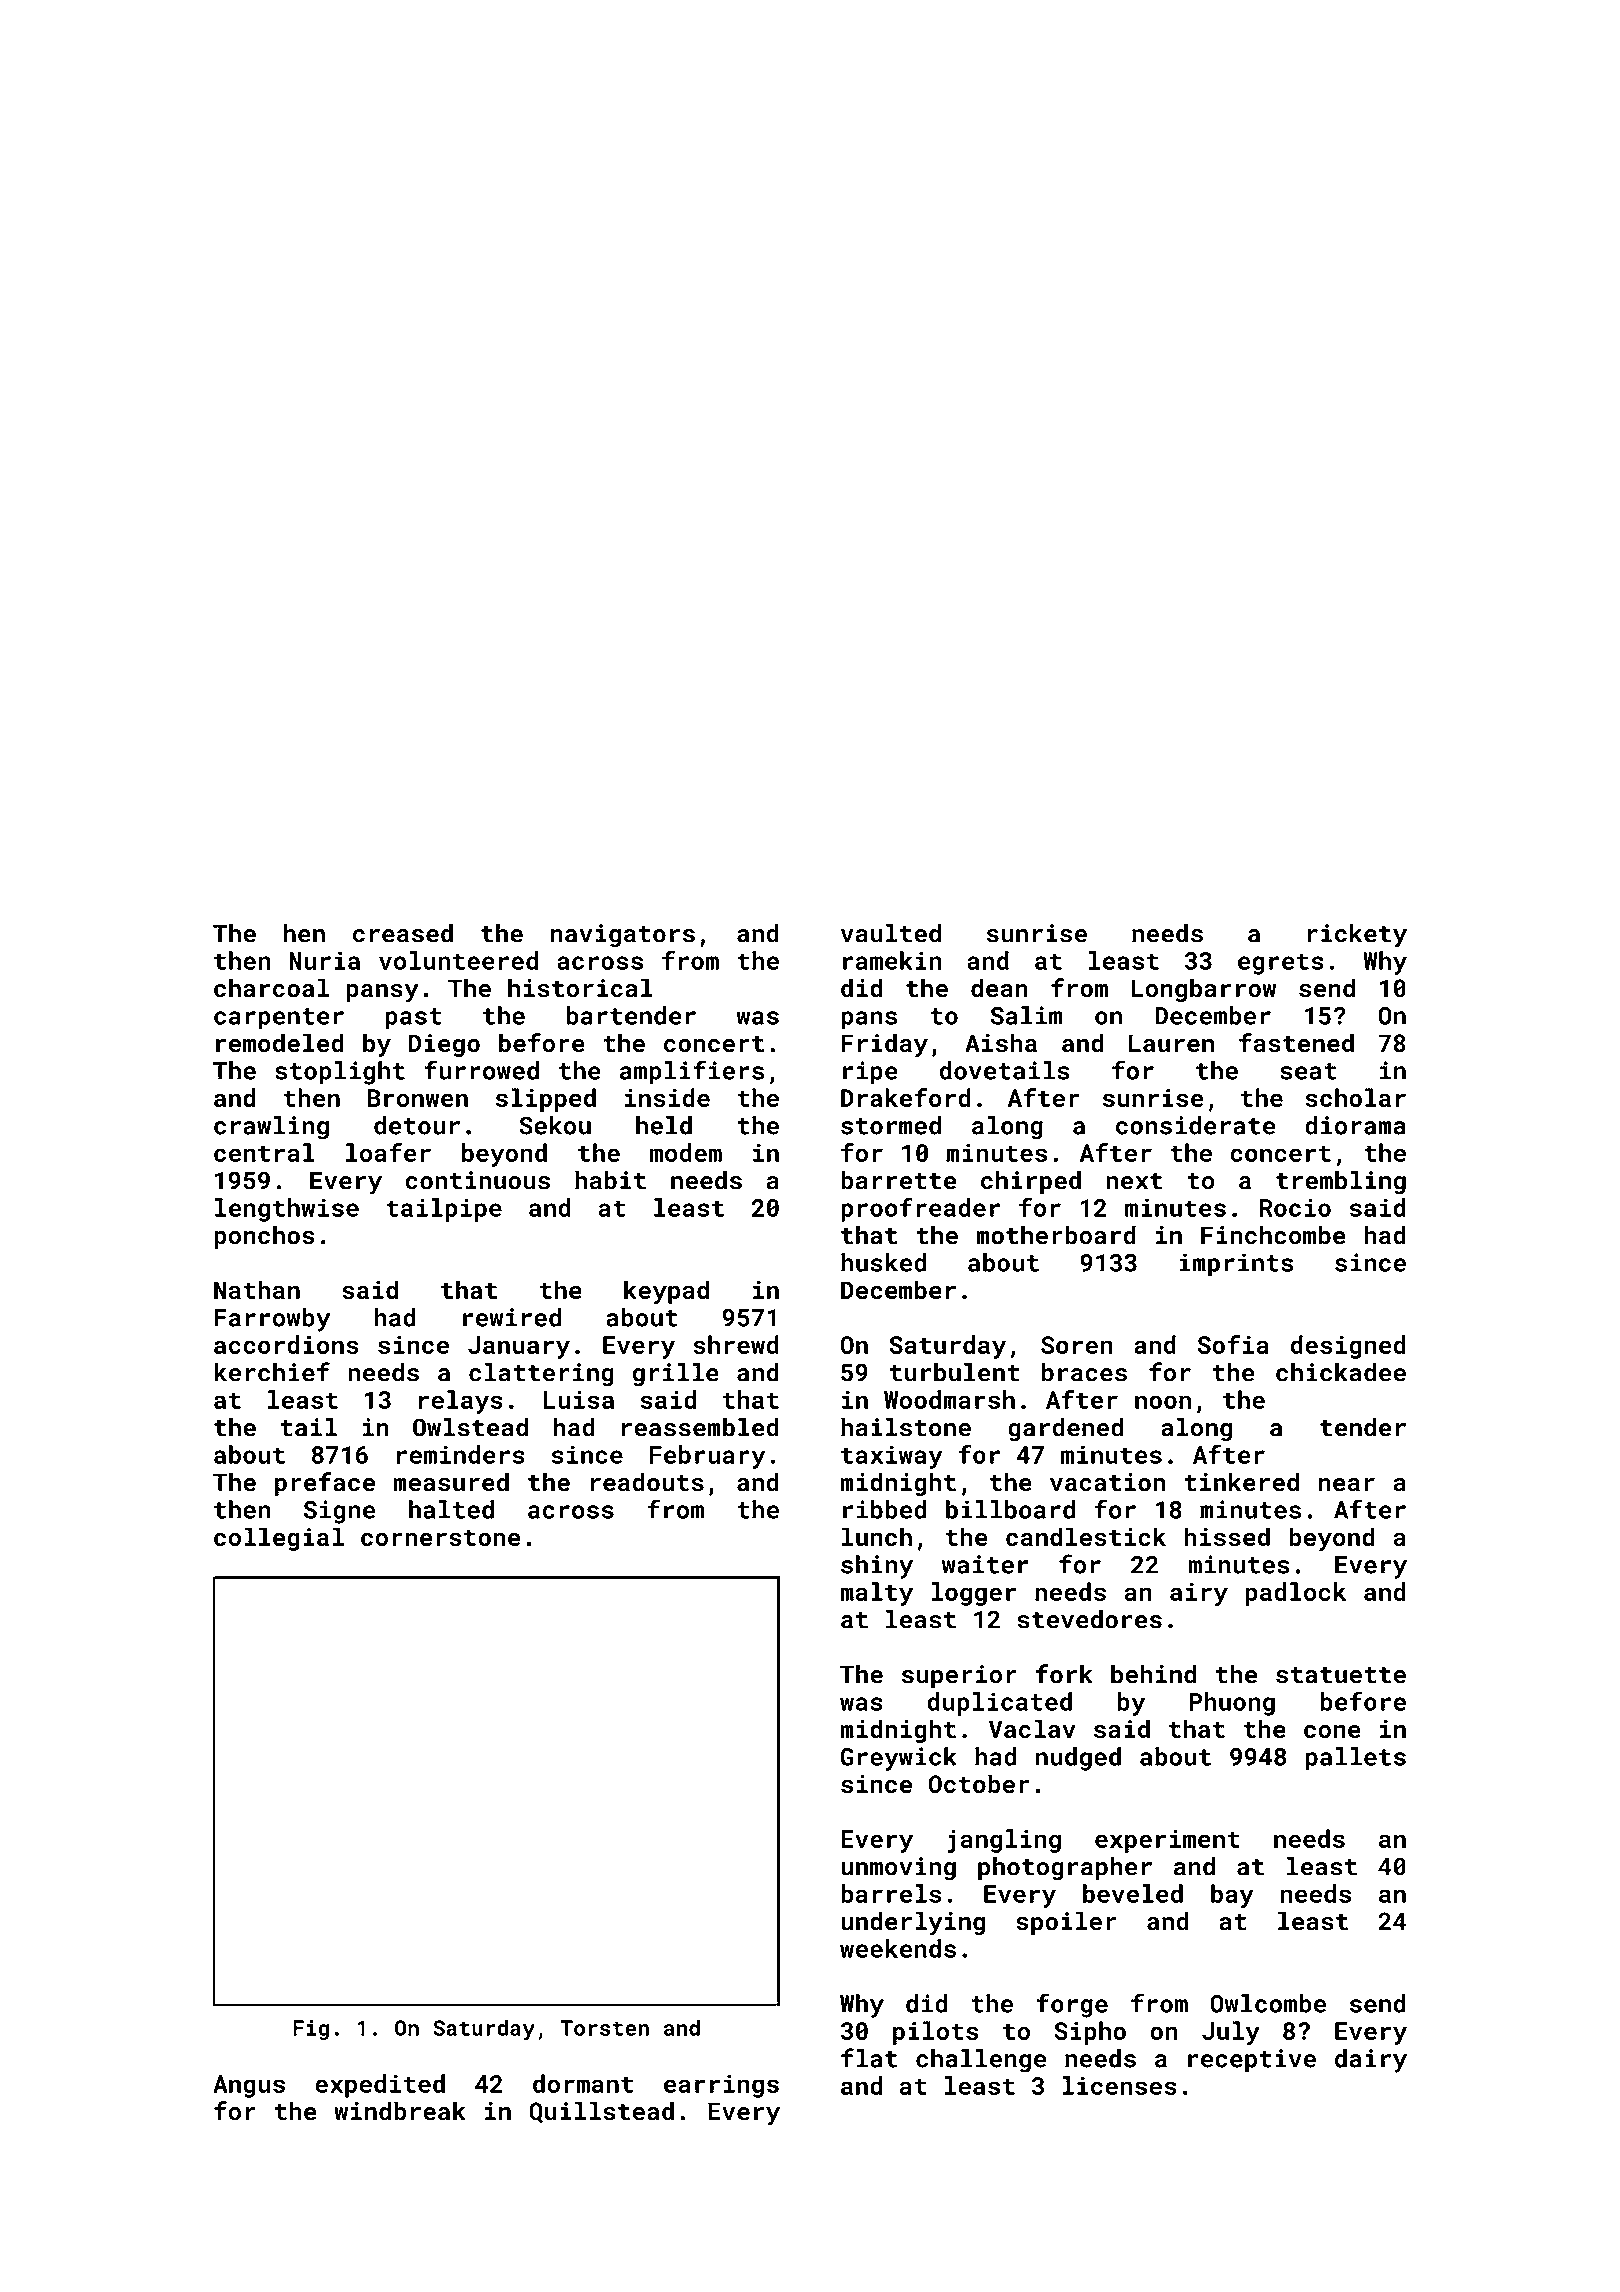  What do you see at coordinates (279, 1539) in the page?
I see `collegial` at bounding box center [279, 1539].
